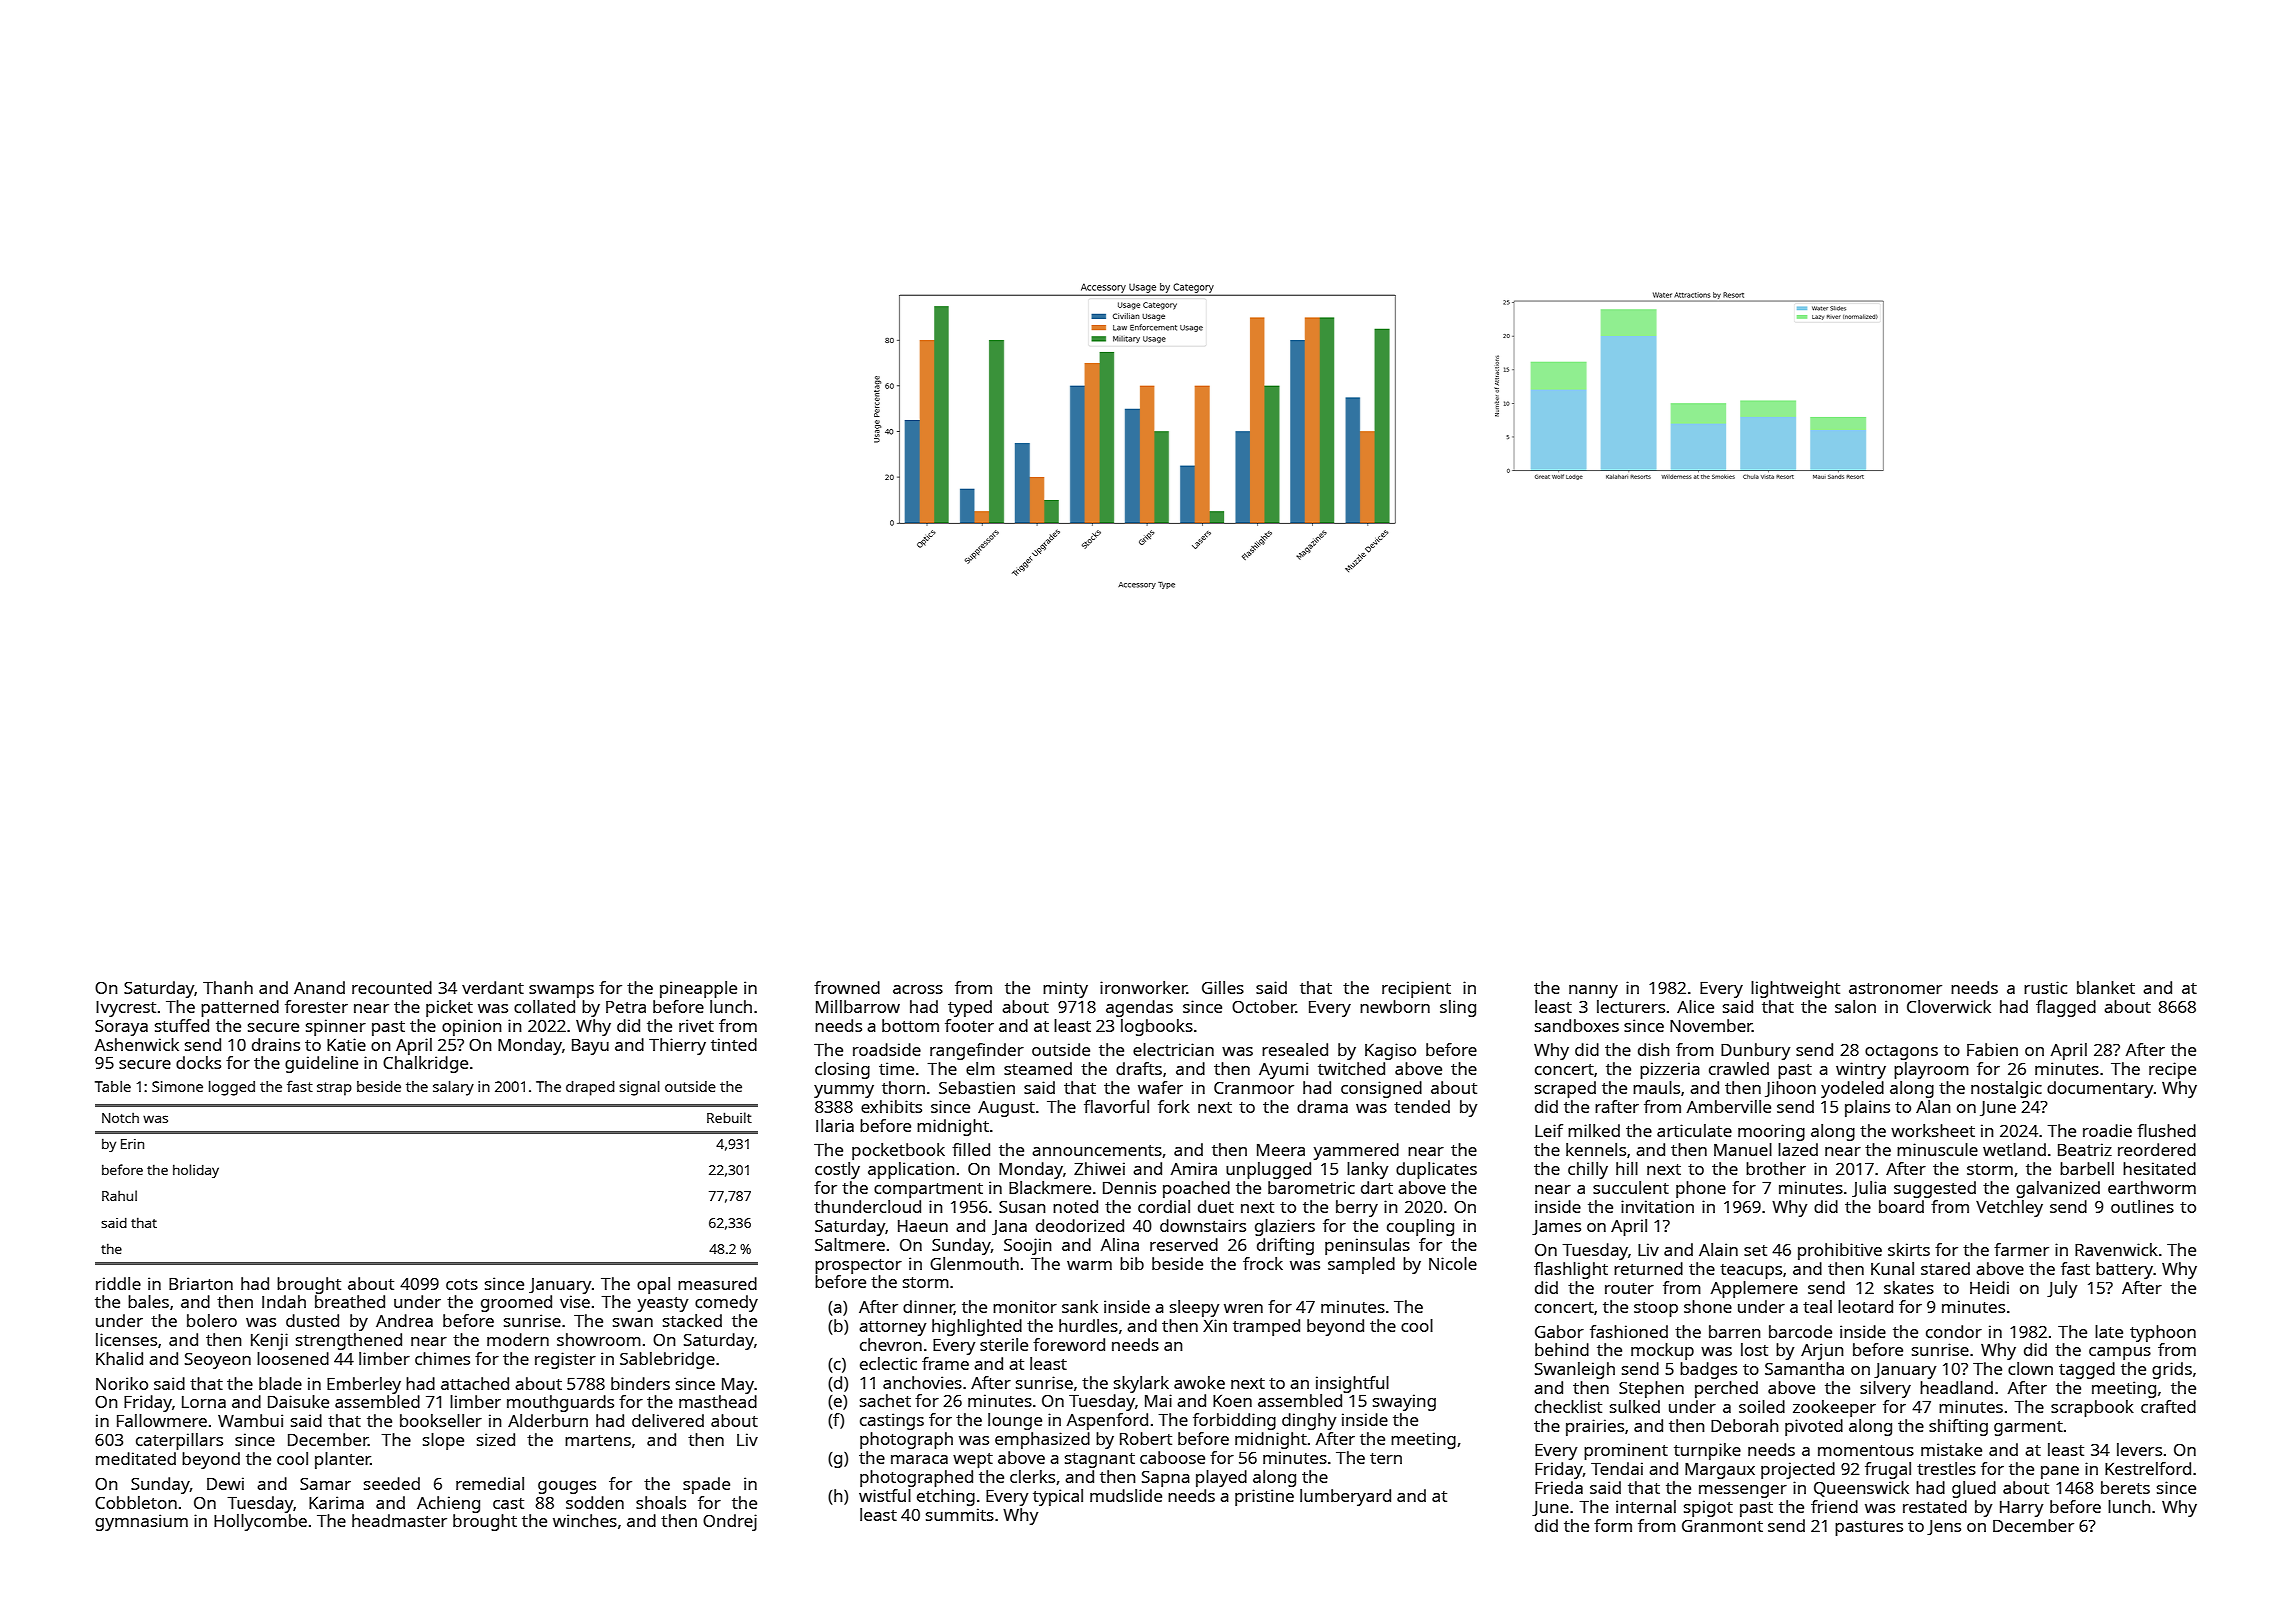 Image resolution: width=2292 pixels, height=1620 pixels. Describe the element at coordinates (1097, 1150) in the screenshot. I see `announcements` at that location.
